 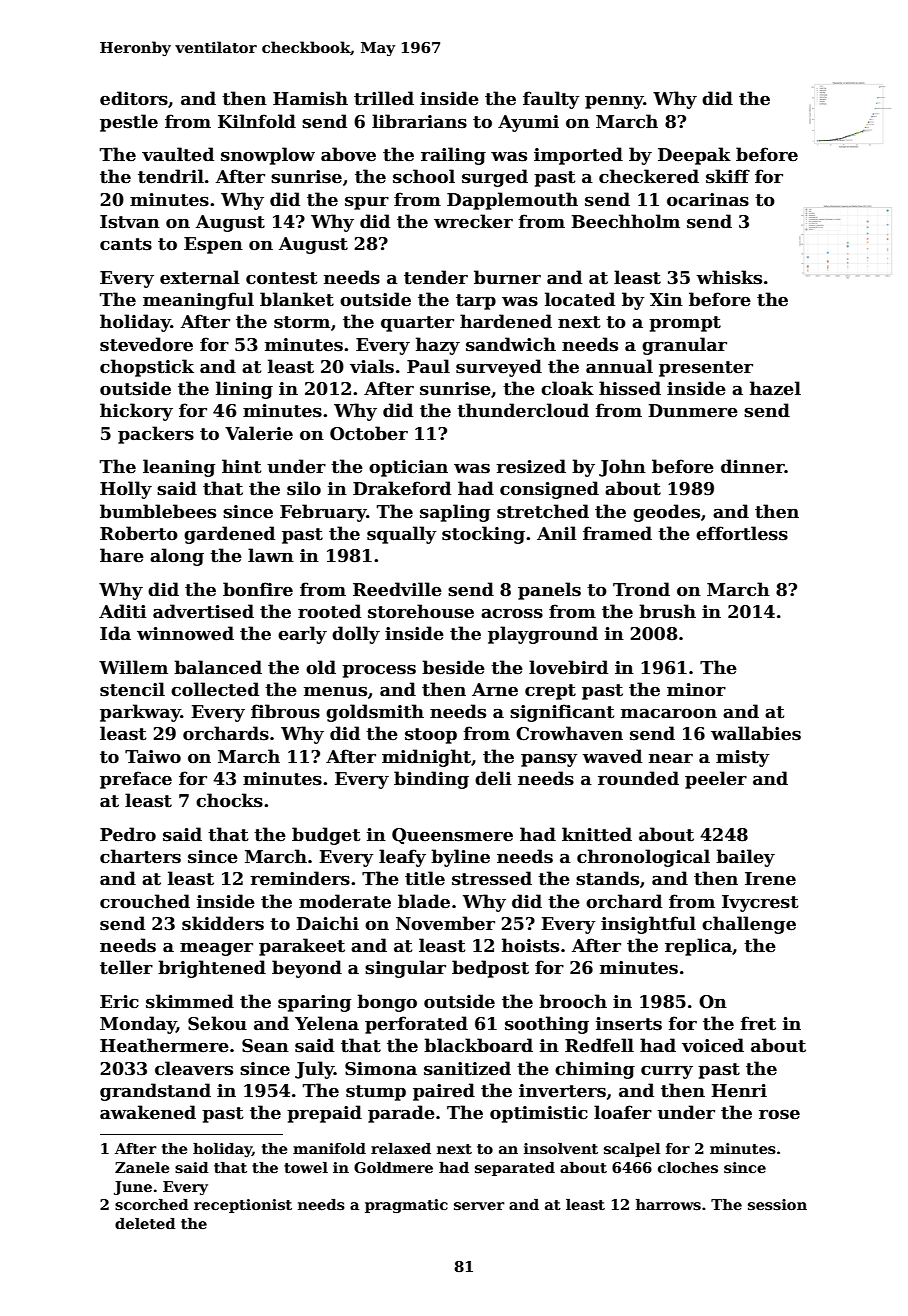 I want to click on hazel, so click(x=775, y=388).
